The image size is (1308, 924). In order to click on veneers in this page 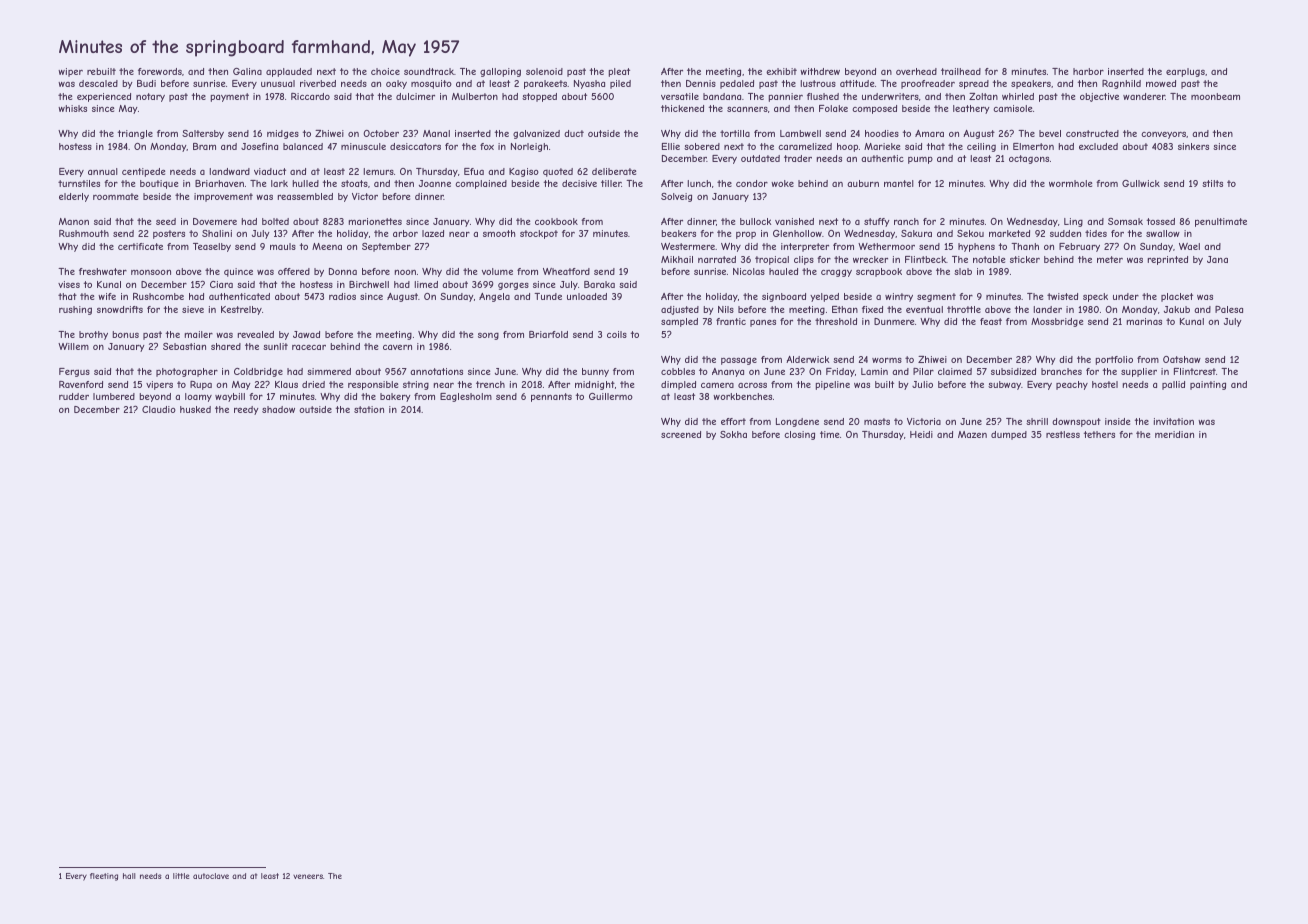, I will do `click(308, 876)`.
